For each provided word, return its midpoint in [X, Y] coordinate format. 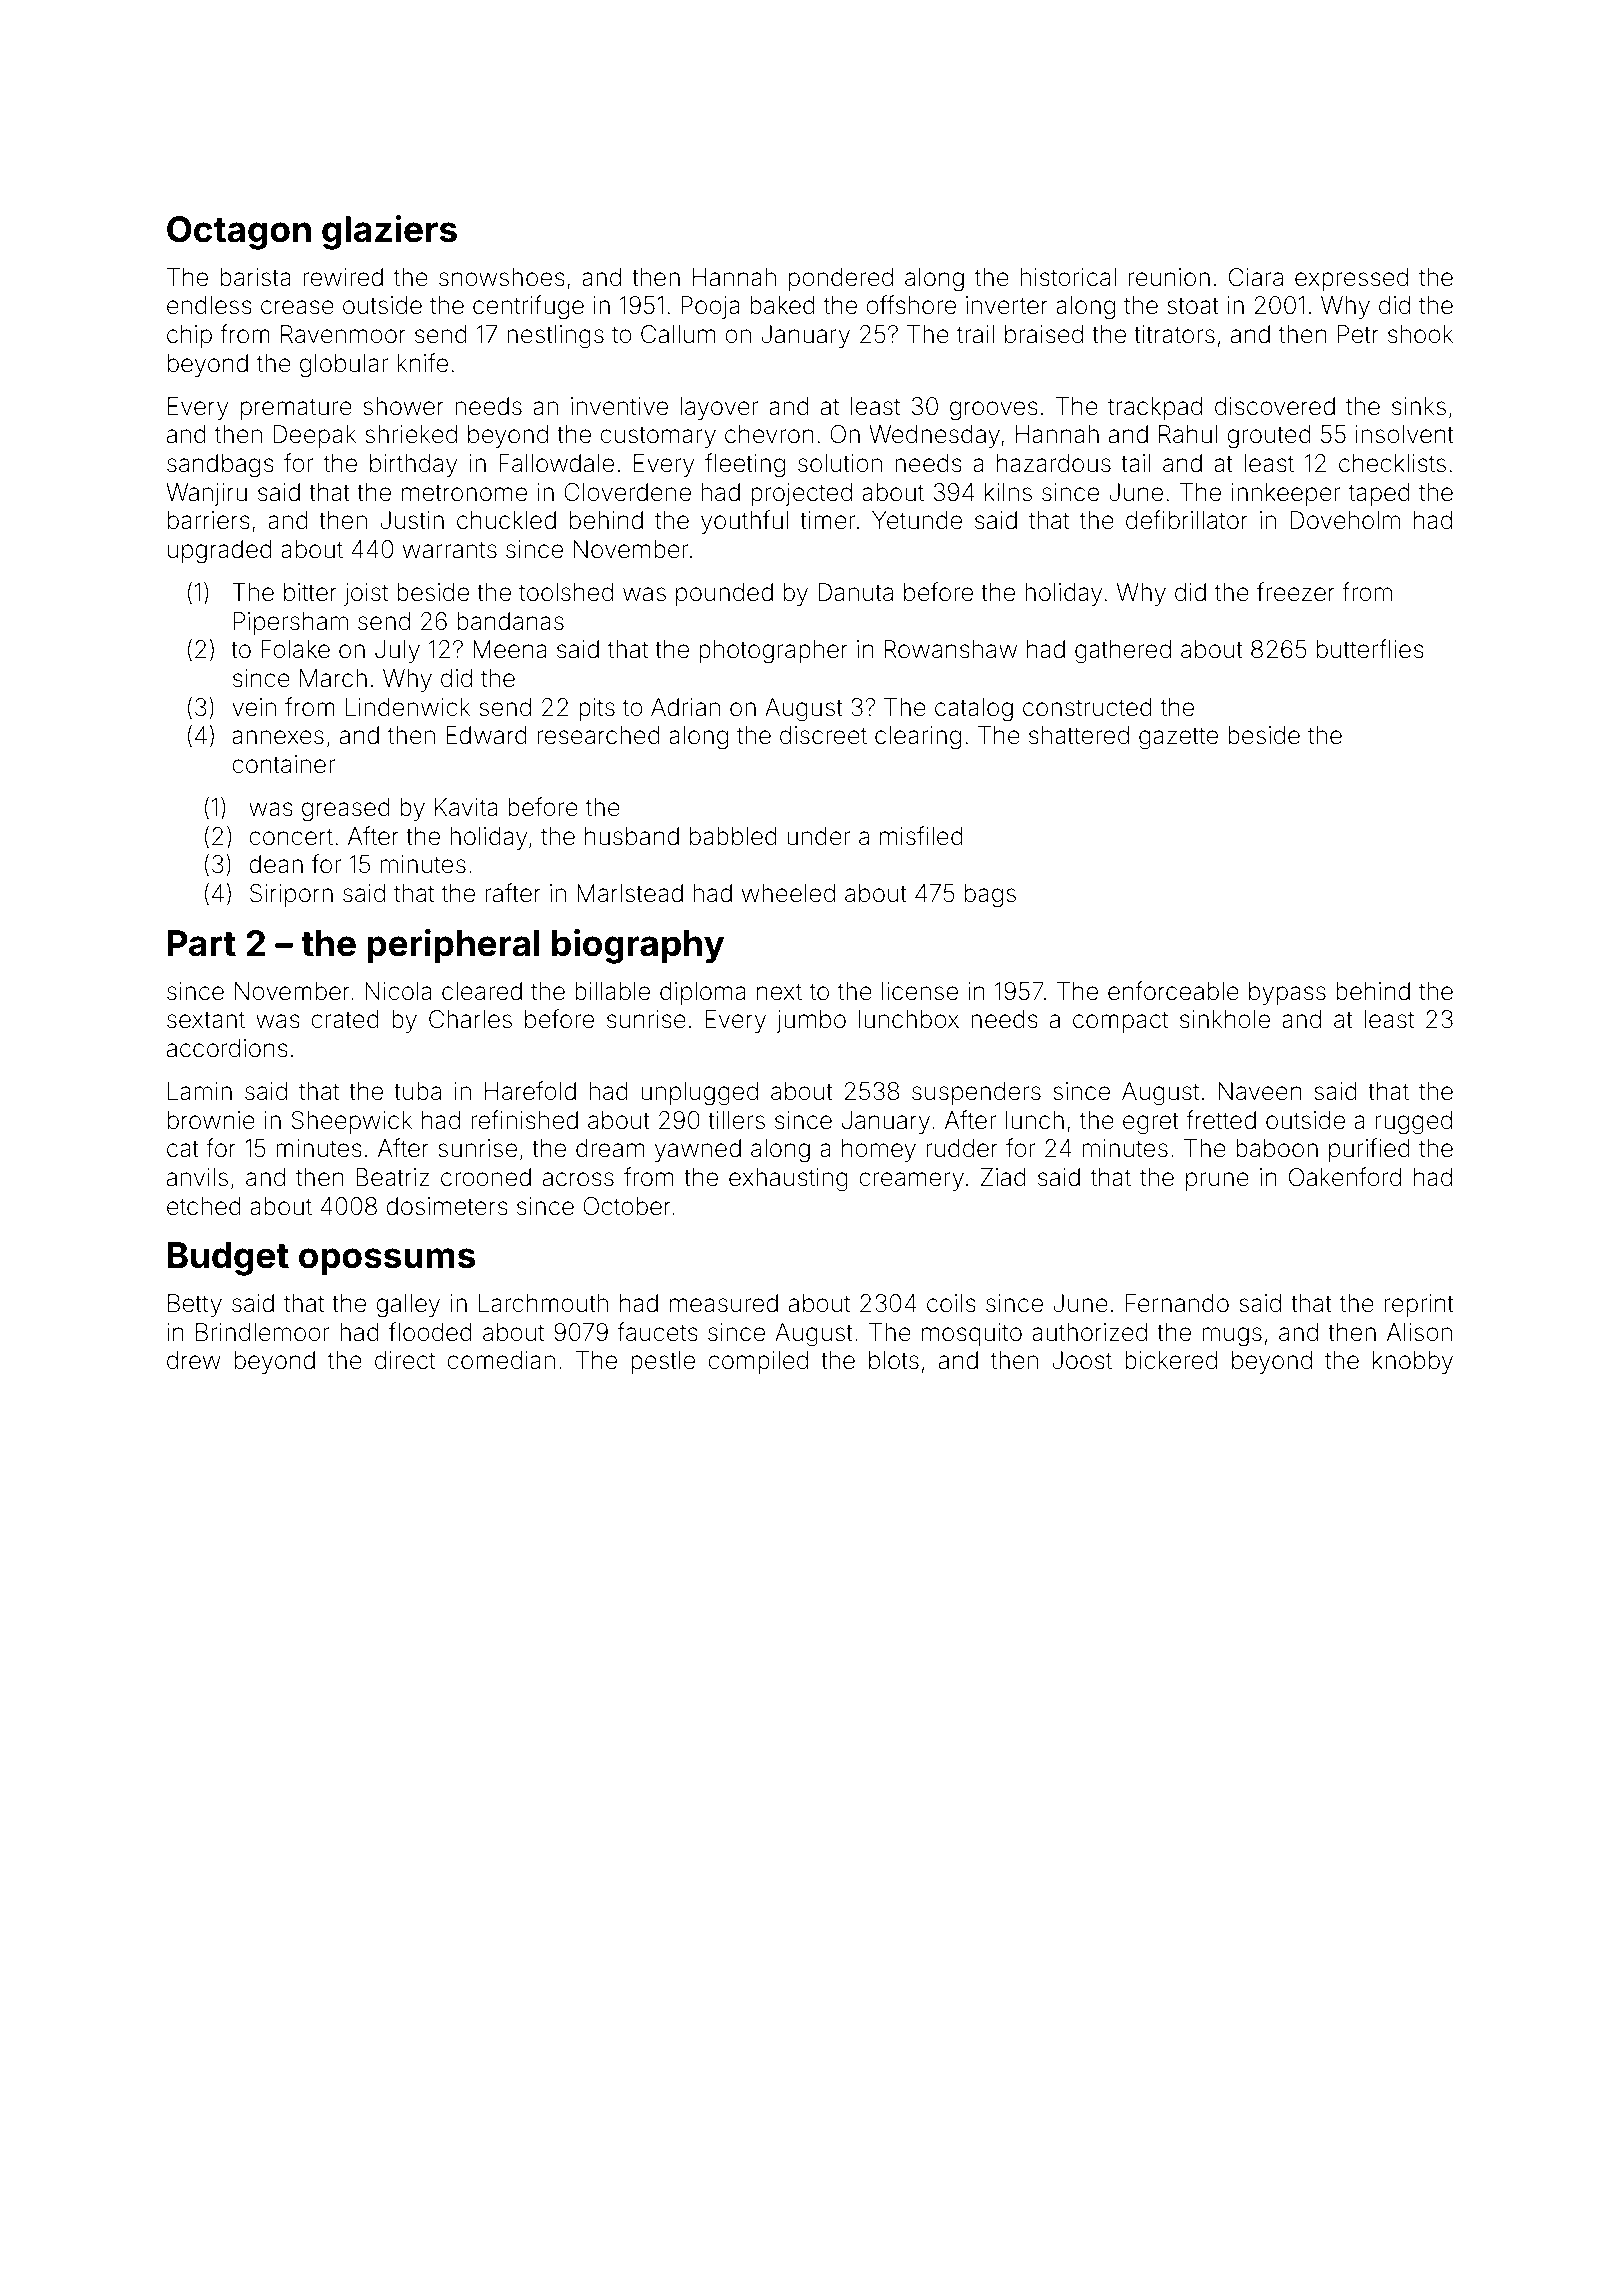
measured [724, 1303]
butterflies [1370, 649]
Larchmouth [543, 1303]
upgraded [220, 552]
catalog [974, 710]
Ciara [1256, 277]
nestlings [555, 337]
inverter [1007, 305]
